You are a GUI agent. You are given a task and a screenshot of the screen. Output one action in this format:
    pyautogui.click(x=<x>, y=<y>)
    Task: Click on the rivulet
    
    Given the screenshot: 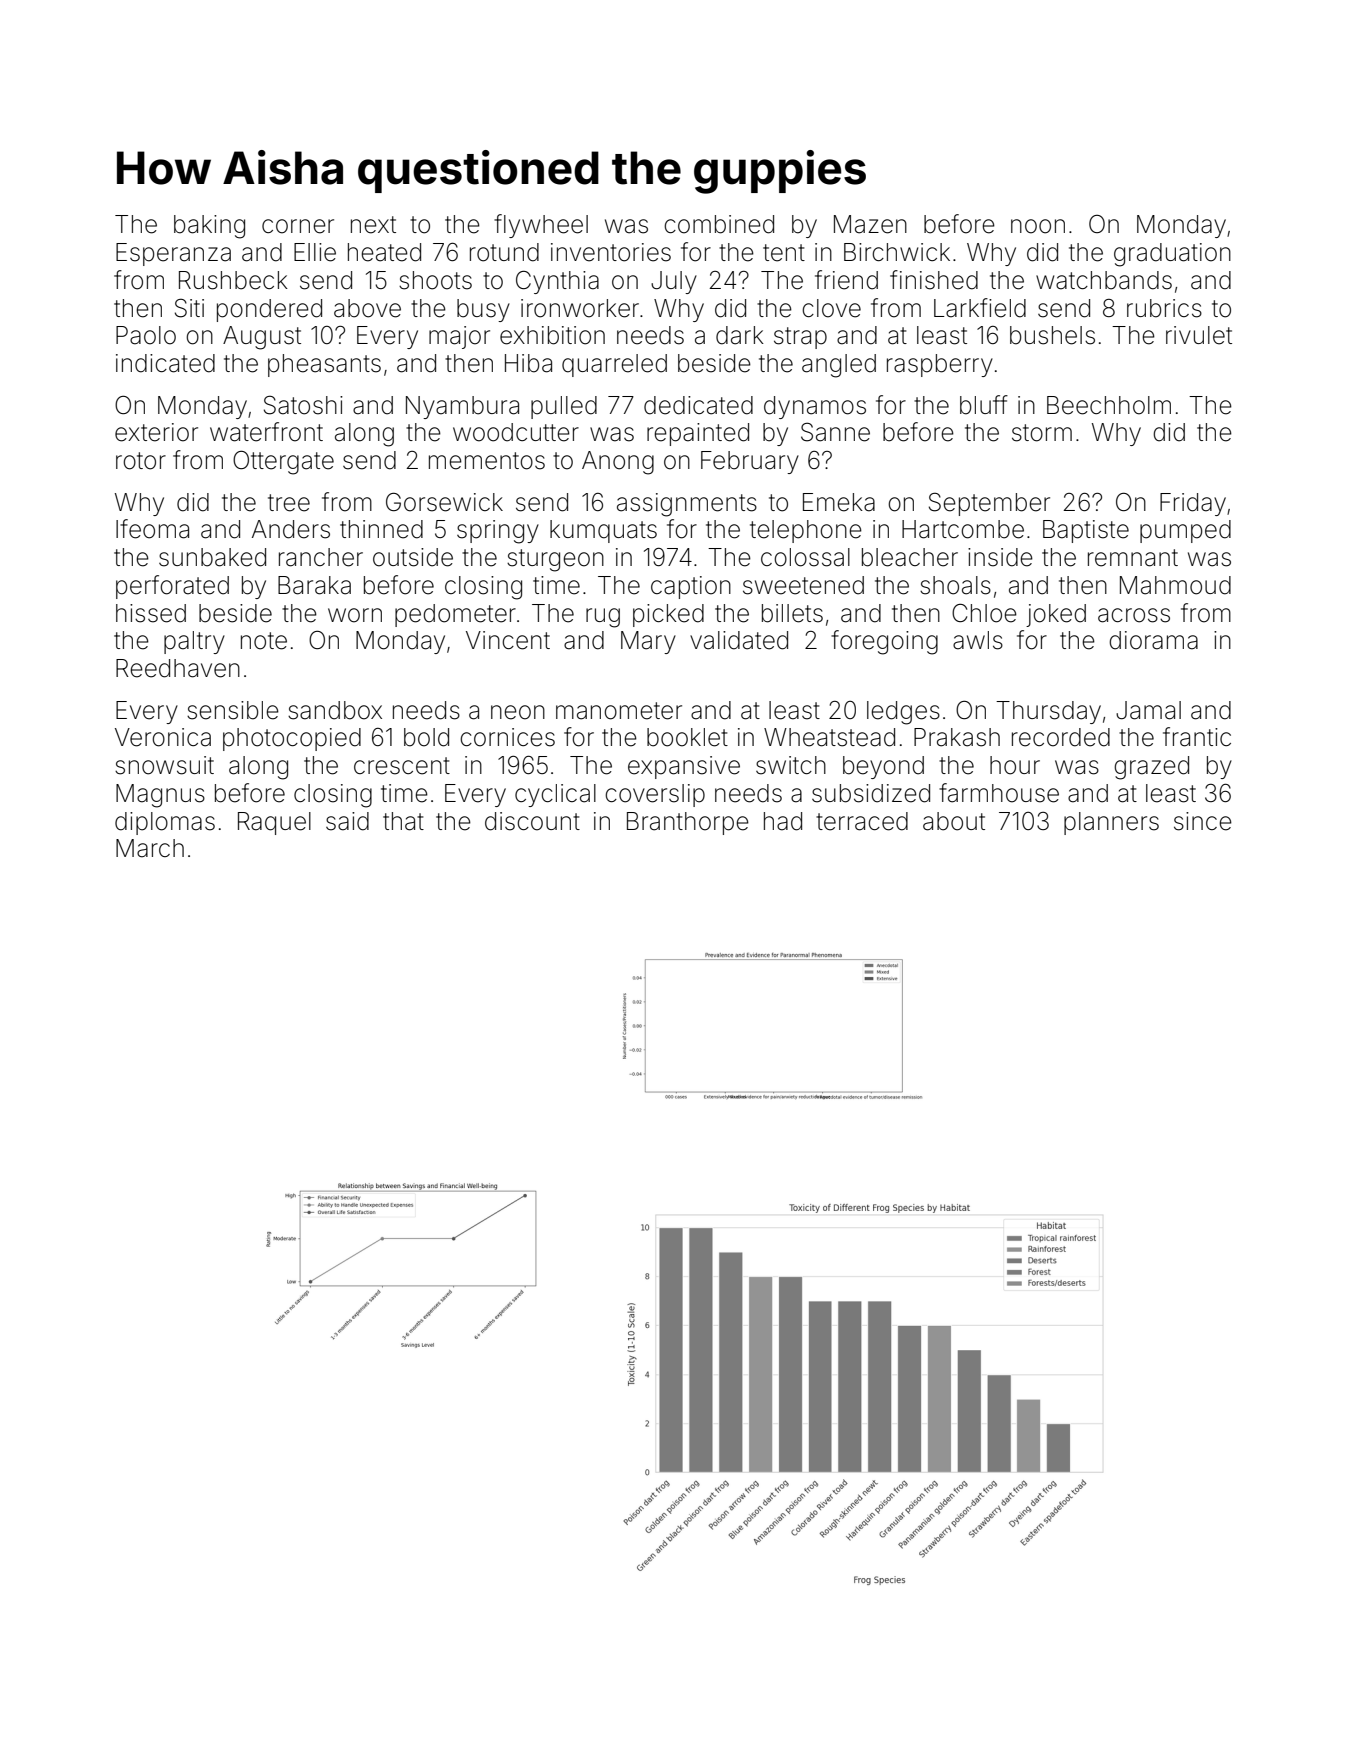 What is the action you would take?
    pyautogui.click(x=1199, y=335)
